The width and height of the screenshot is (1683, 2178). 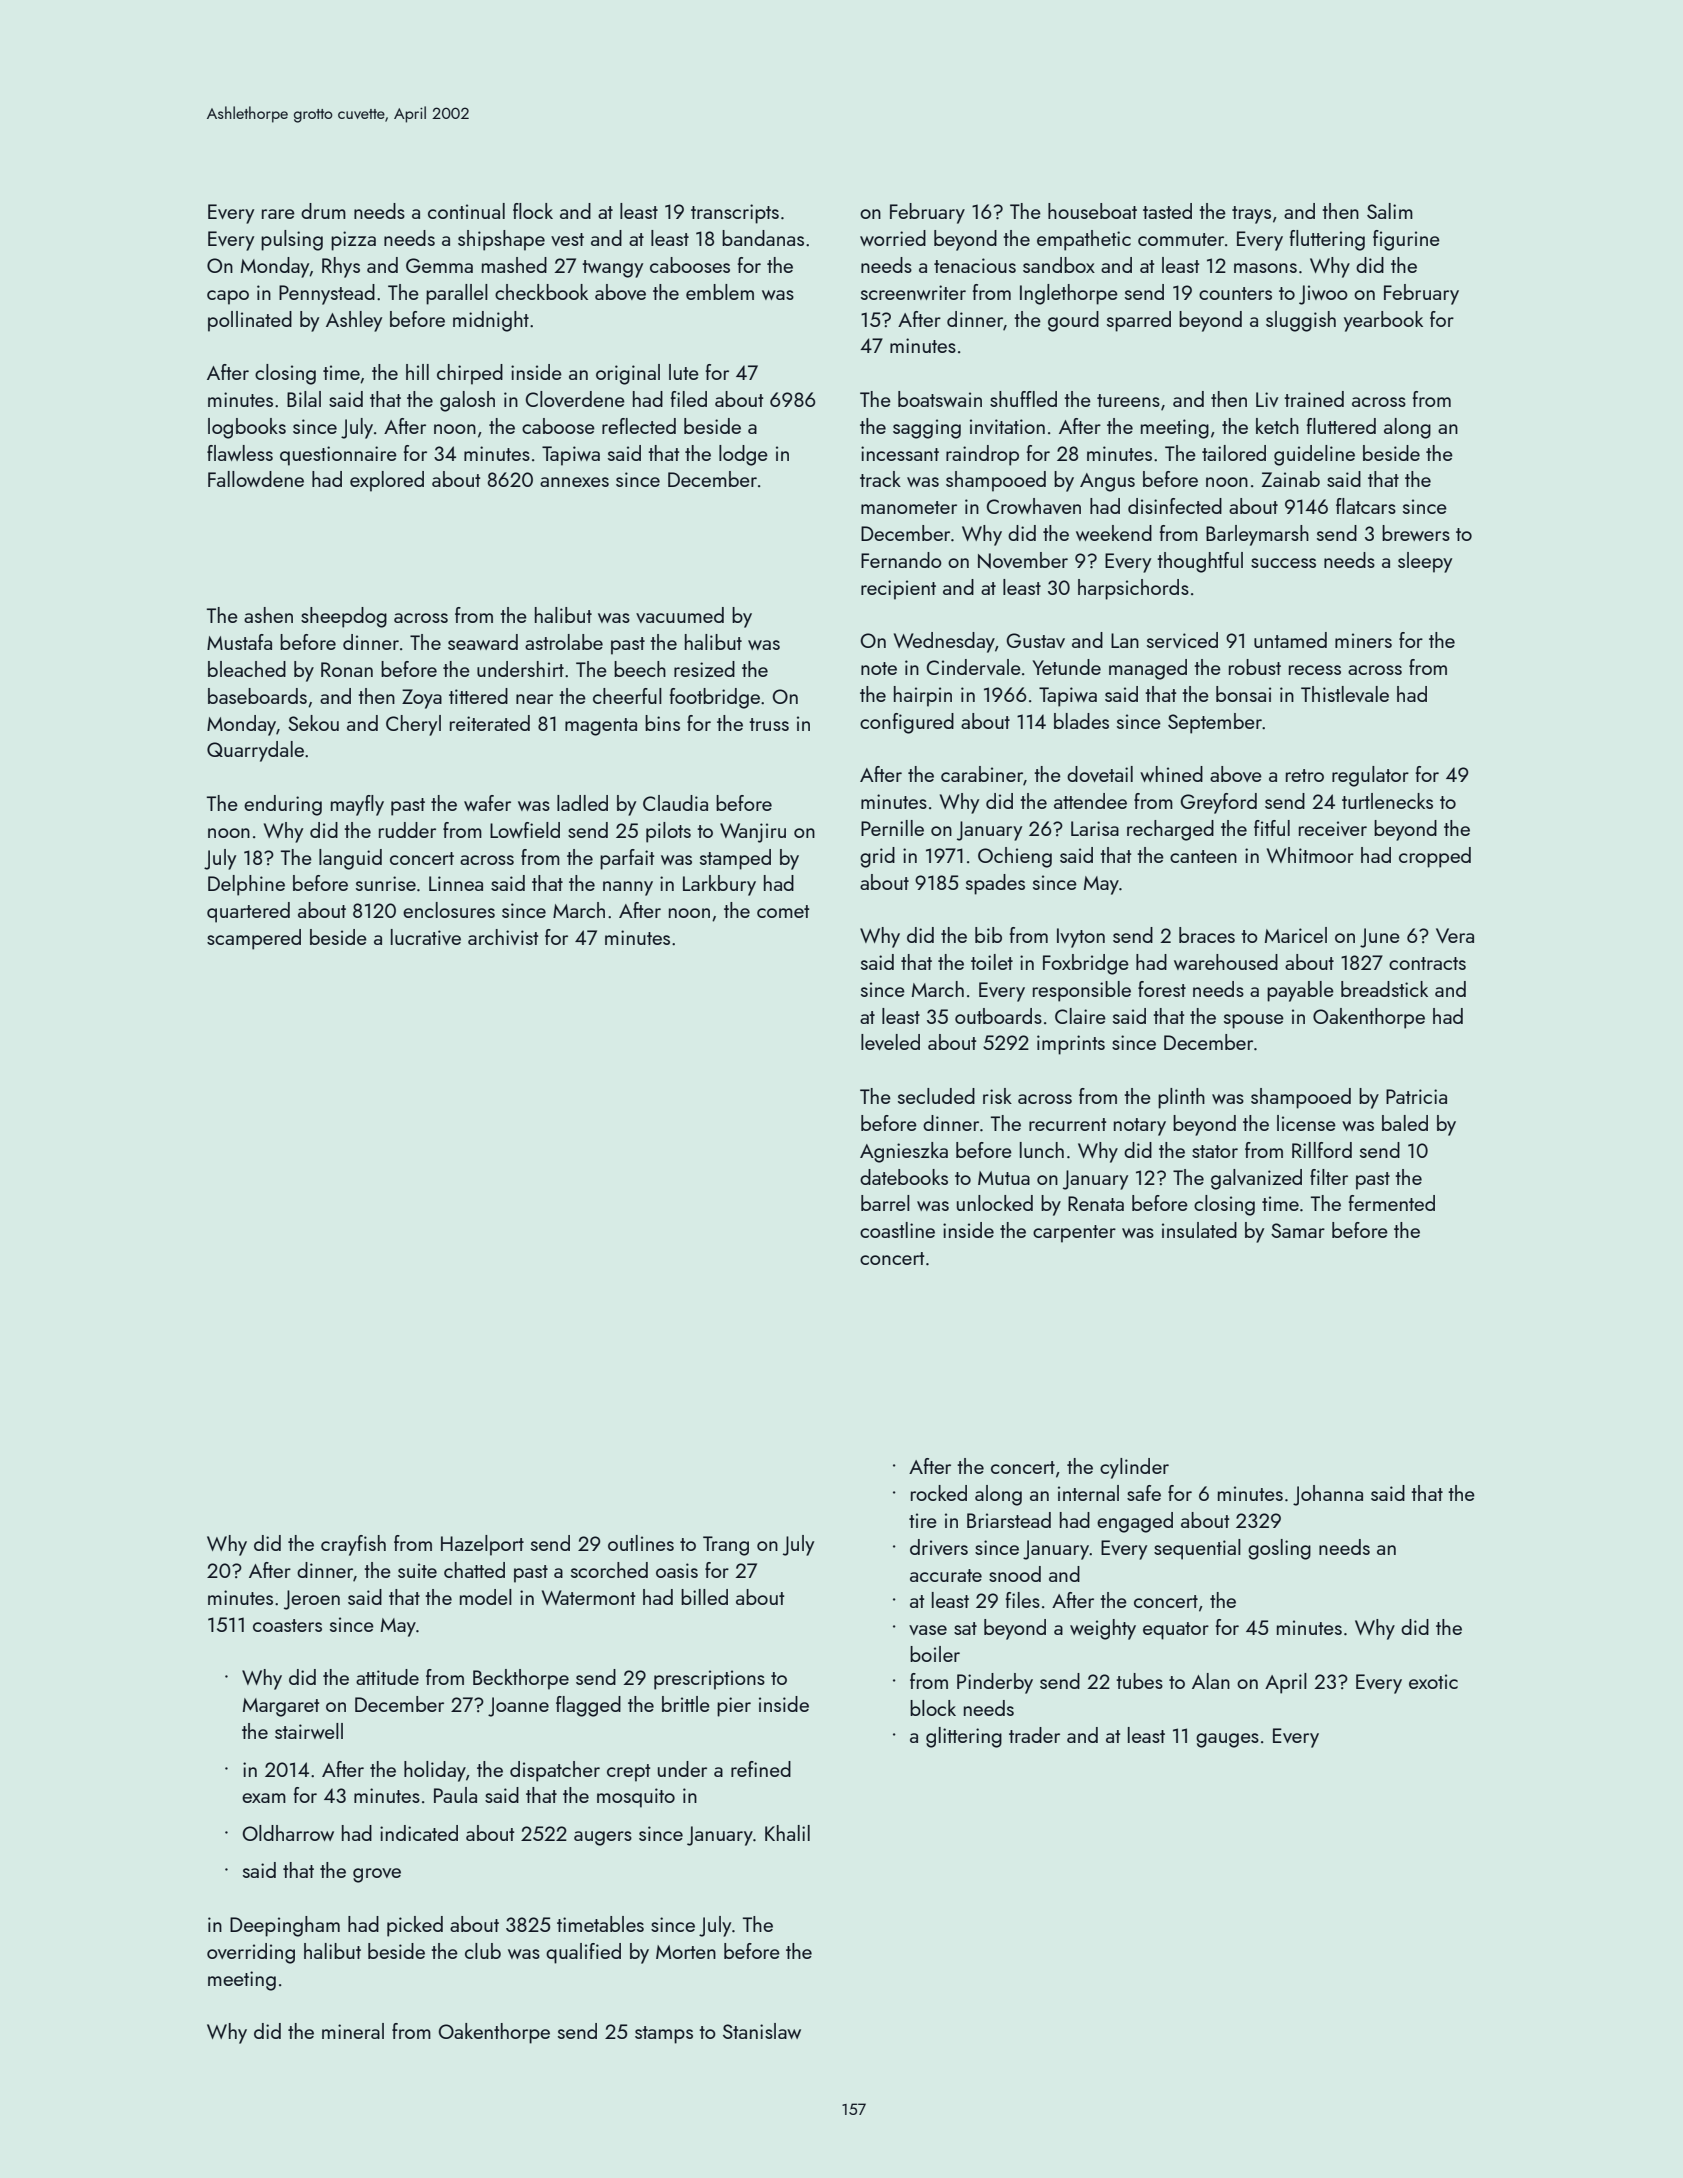 What do you see at coordinates (466, 211) in the screenshot?
I see `continual` at bounding box center [466, 211].
